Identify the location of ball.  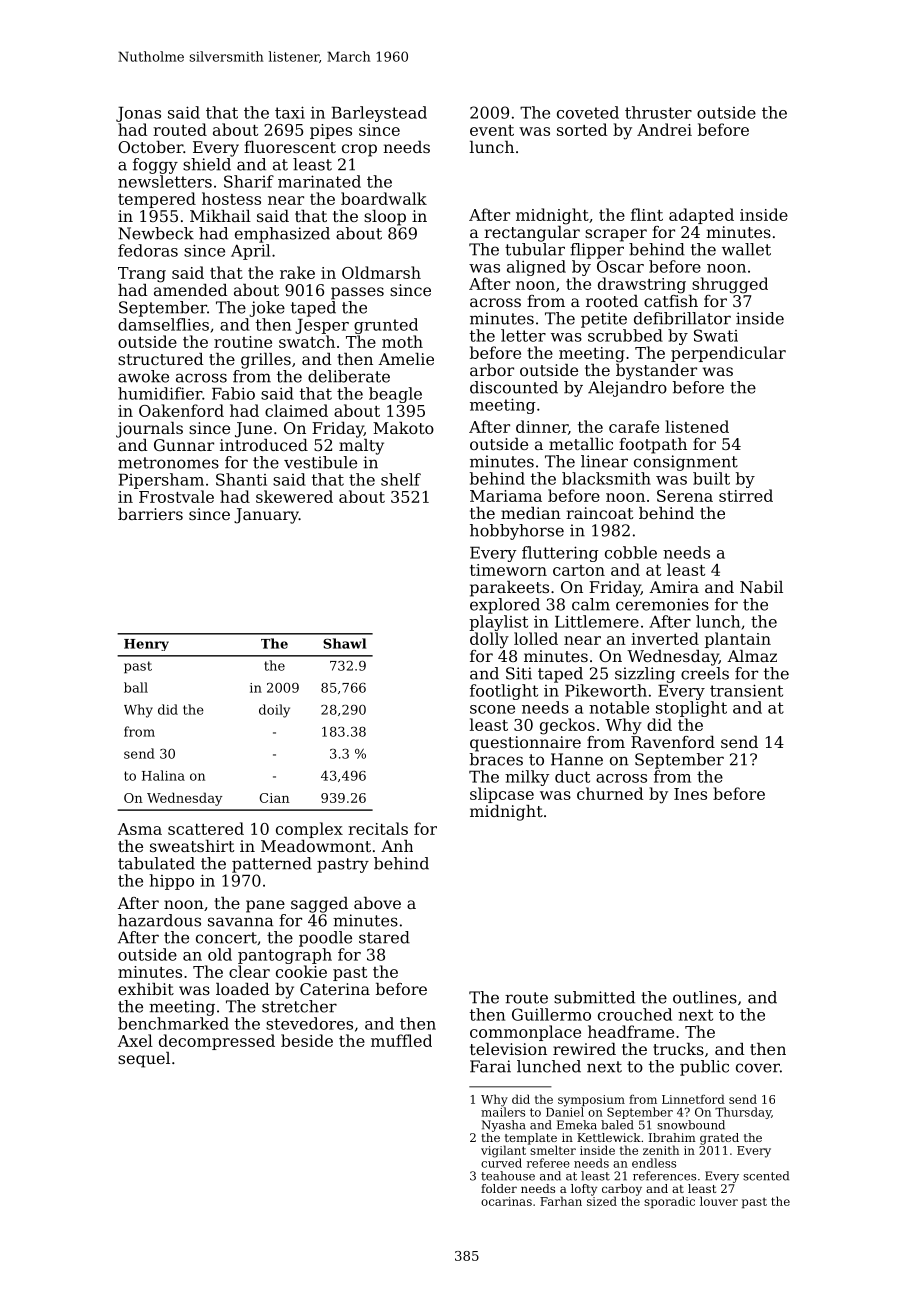
(136, 687).
